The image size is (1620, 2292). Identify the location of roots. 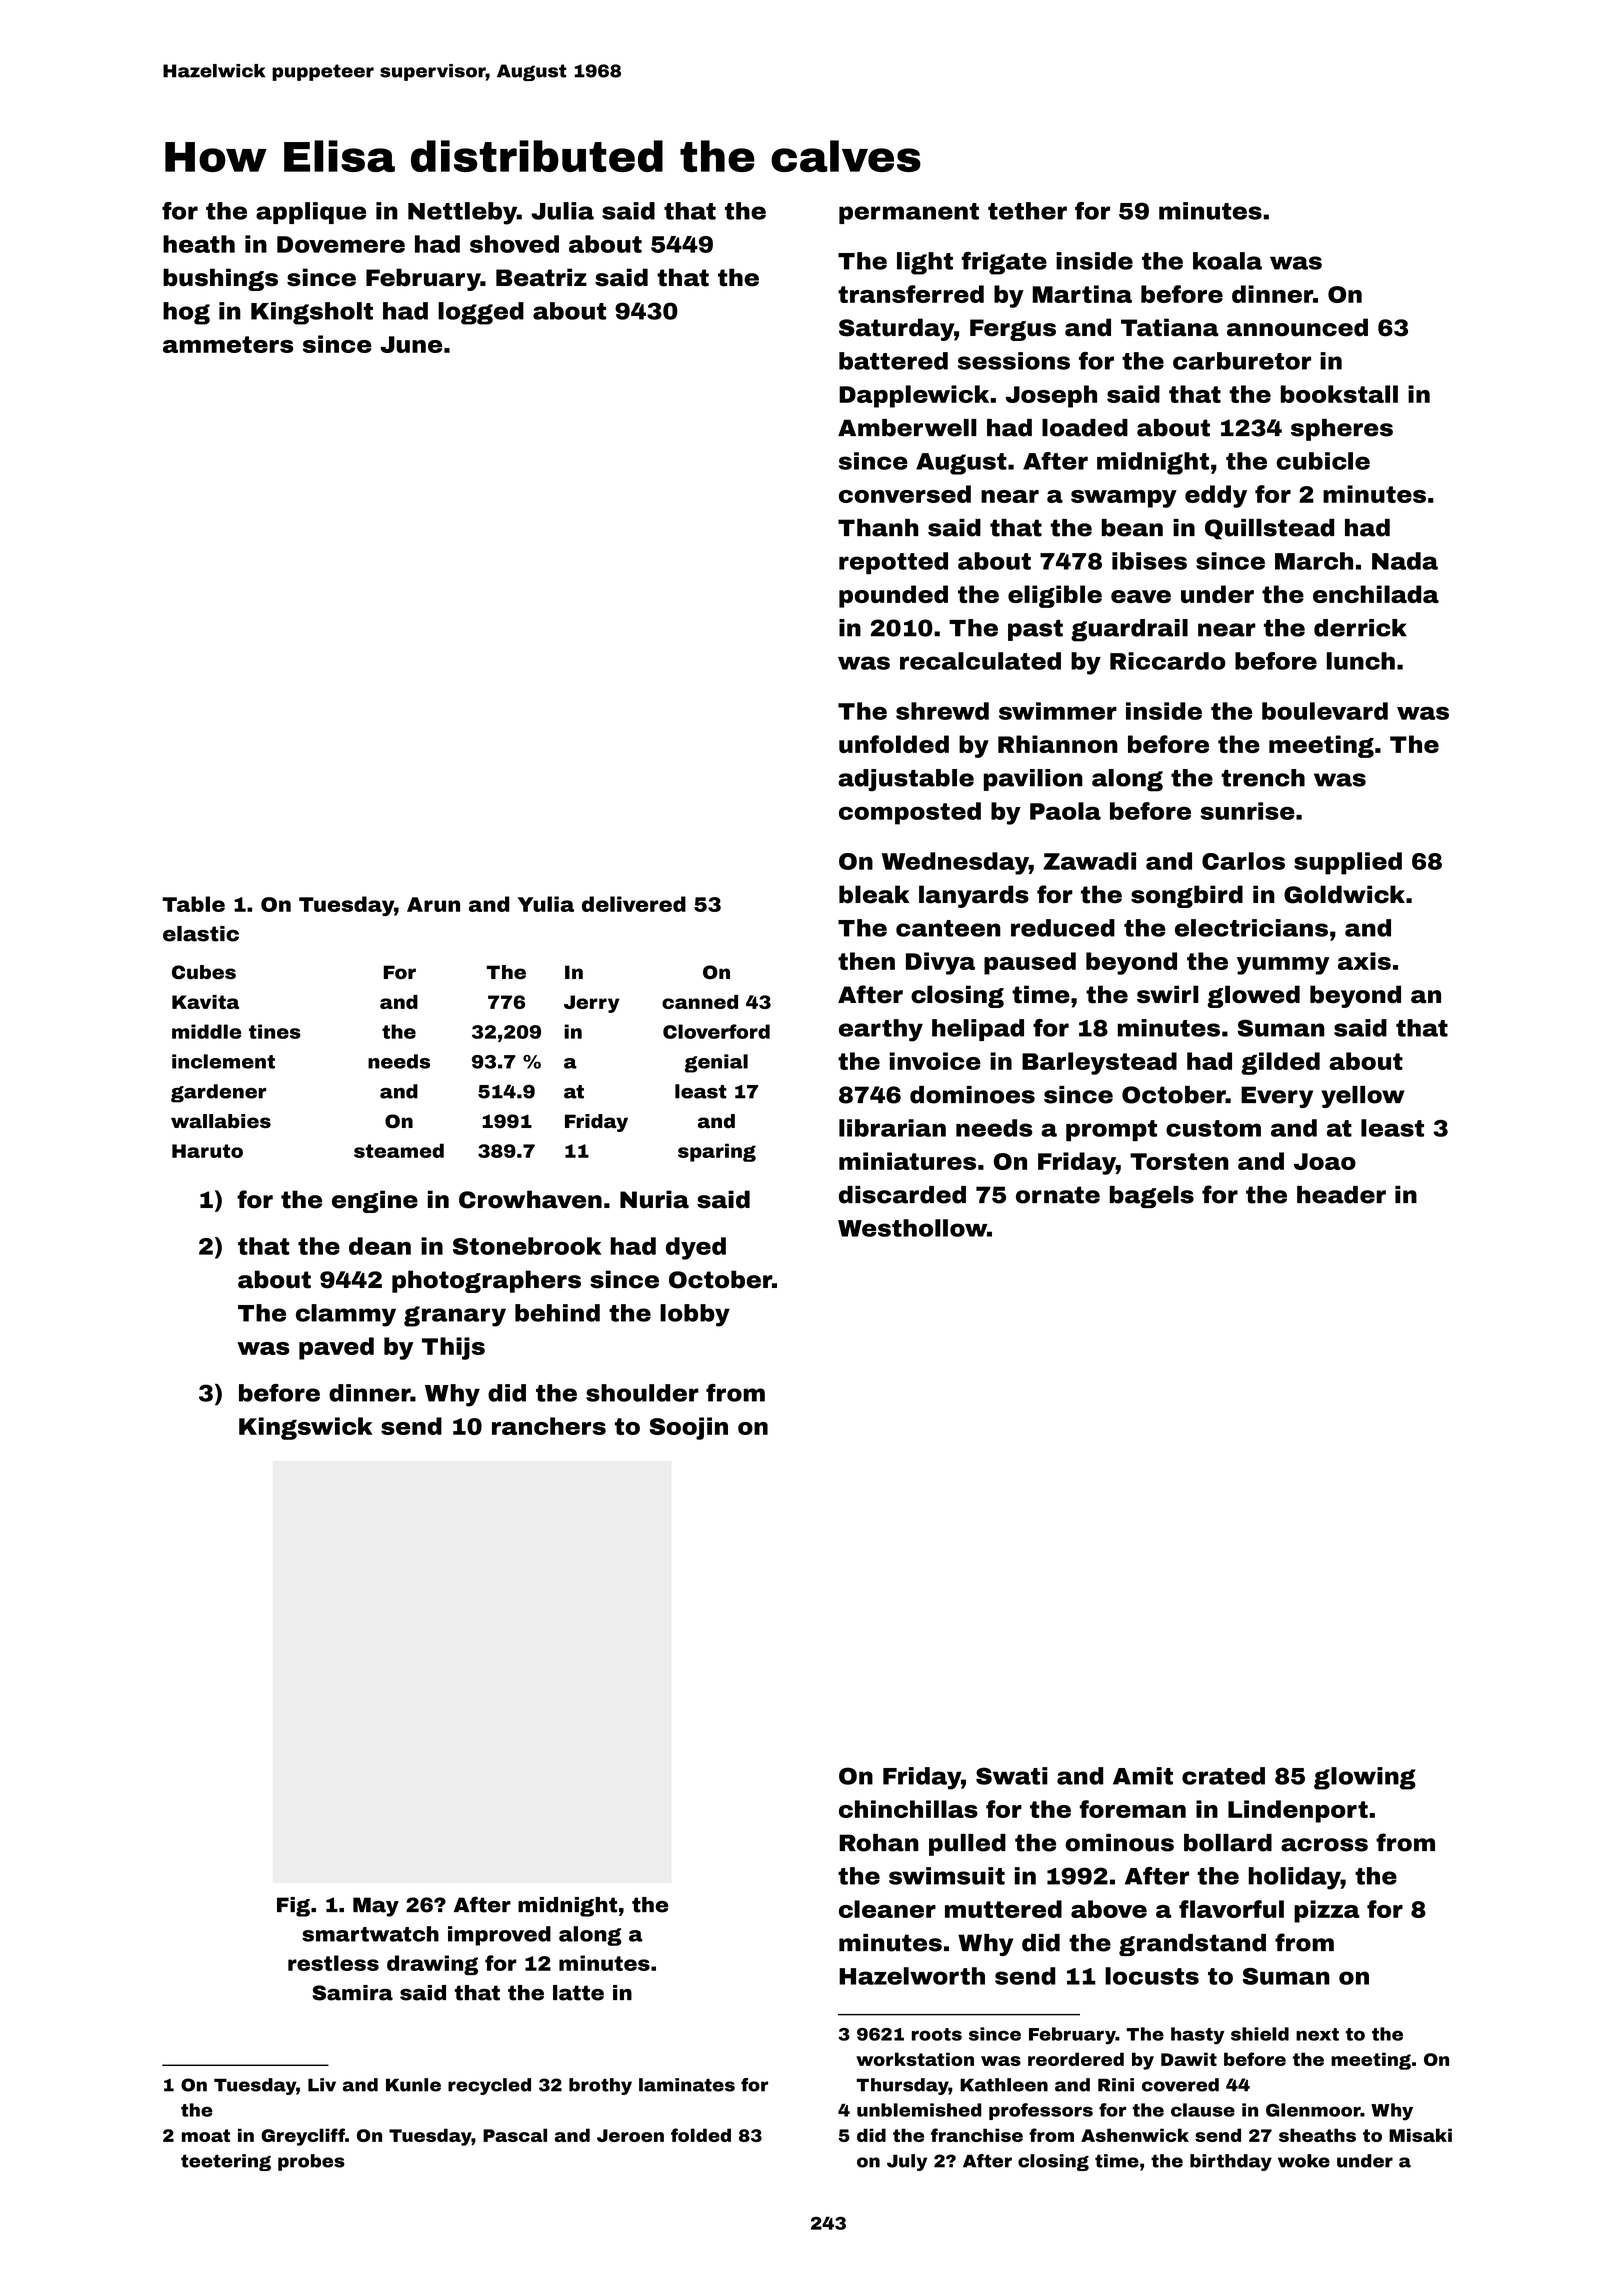
(937, 2034).
